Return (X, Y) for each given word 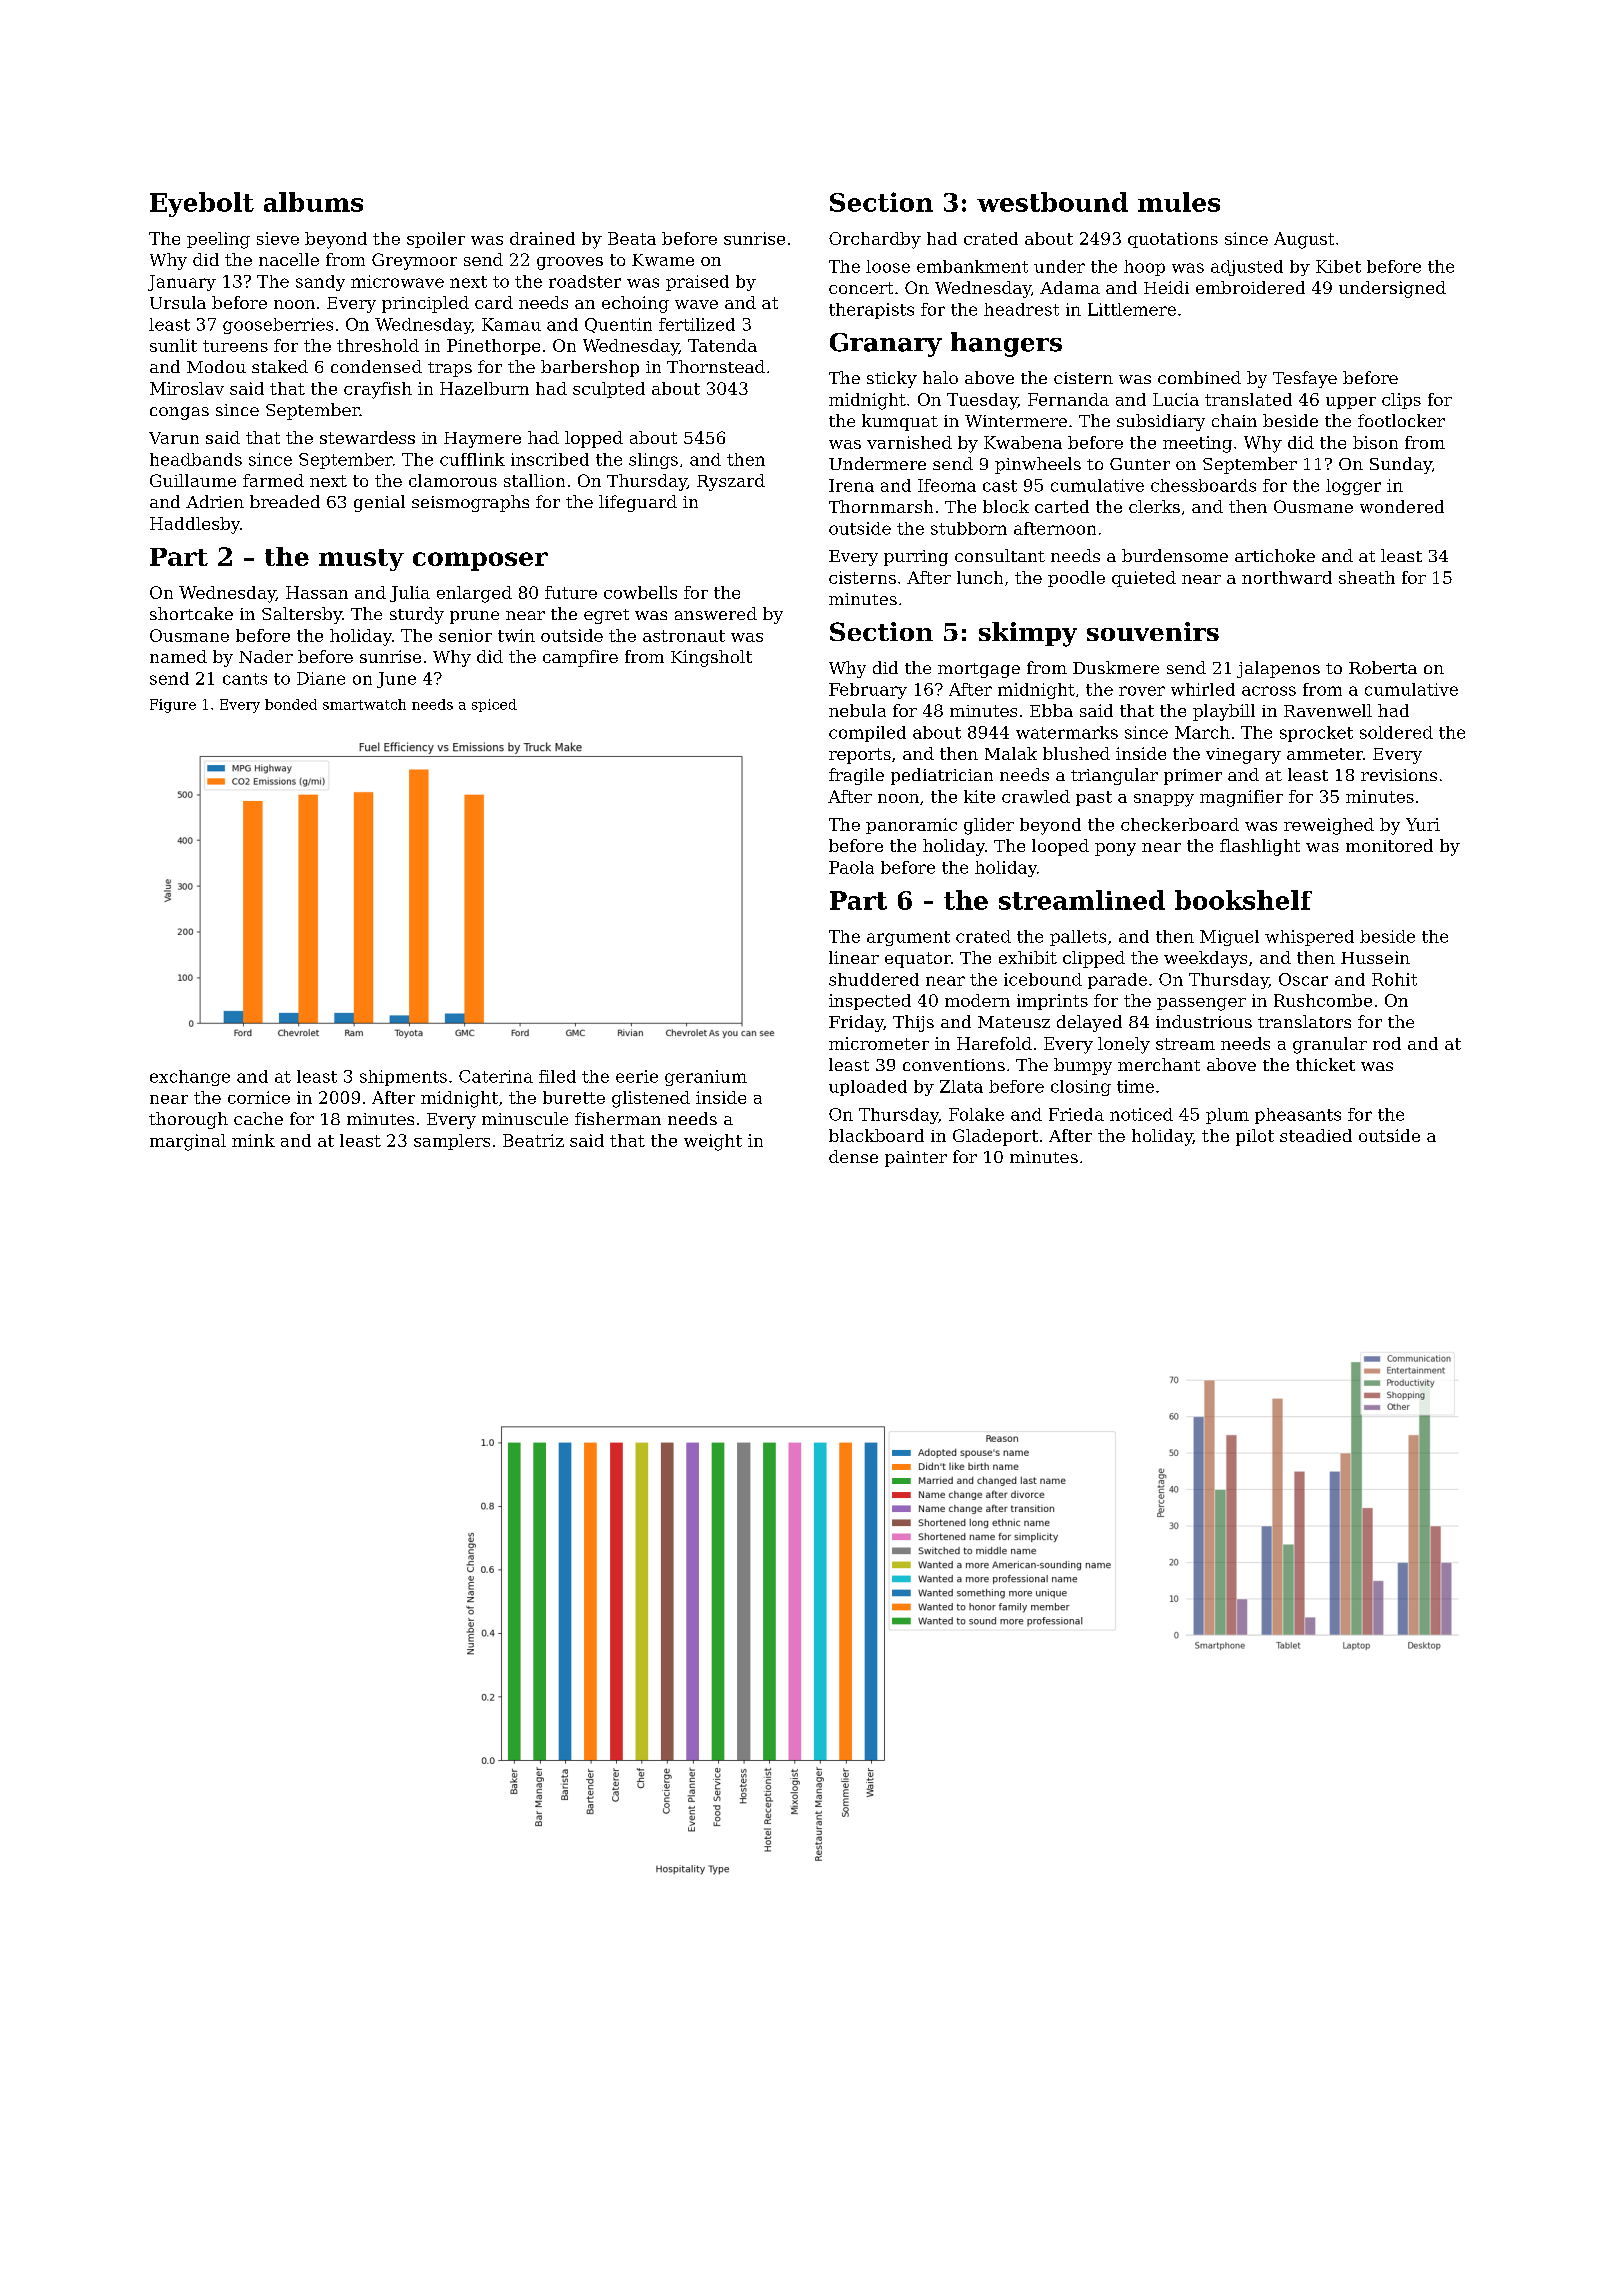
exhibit (1028, 957)
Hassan (317, 592)
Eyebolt (202, 204)
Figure (173, 706)
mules (1179, 202)
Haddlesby (195, 525)
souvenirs (1153, 631)
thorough (188, 1120)
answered (716, 613)
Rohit (1394, 979)
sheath (1367, 577)
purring (916, 558)
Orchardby (875, 240)
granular (1330, 1045)
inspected (870, 1002)
